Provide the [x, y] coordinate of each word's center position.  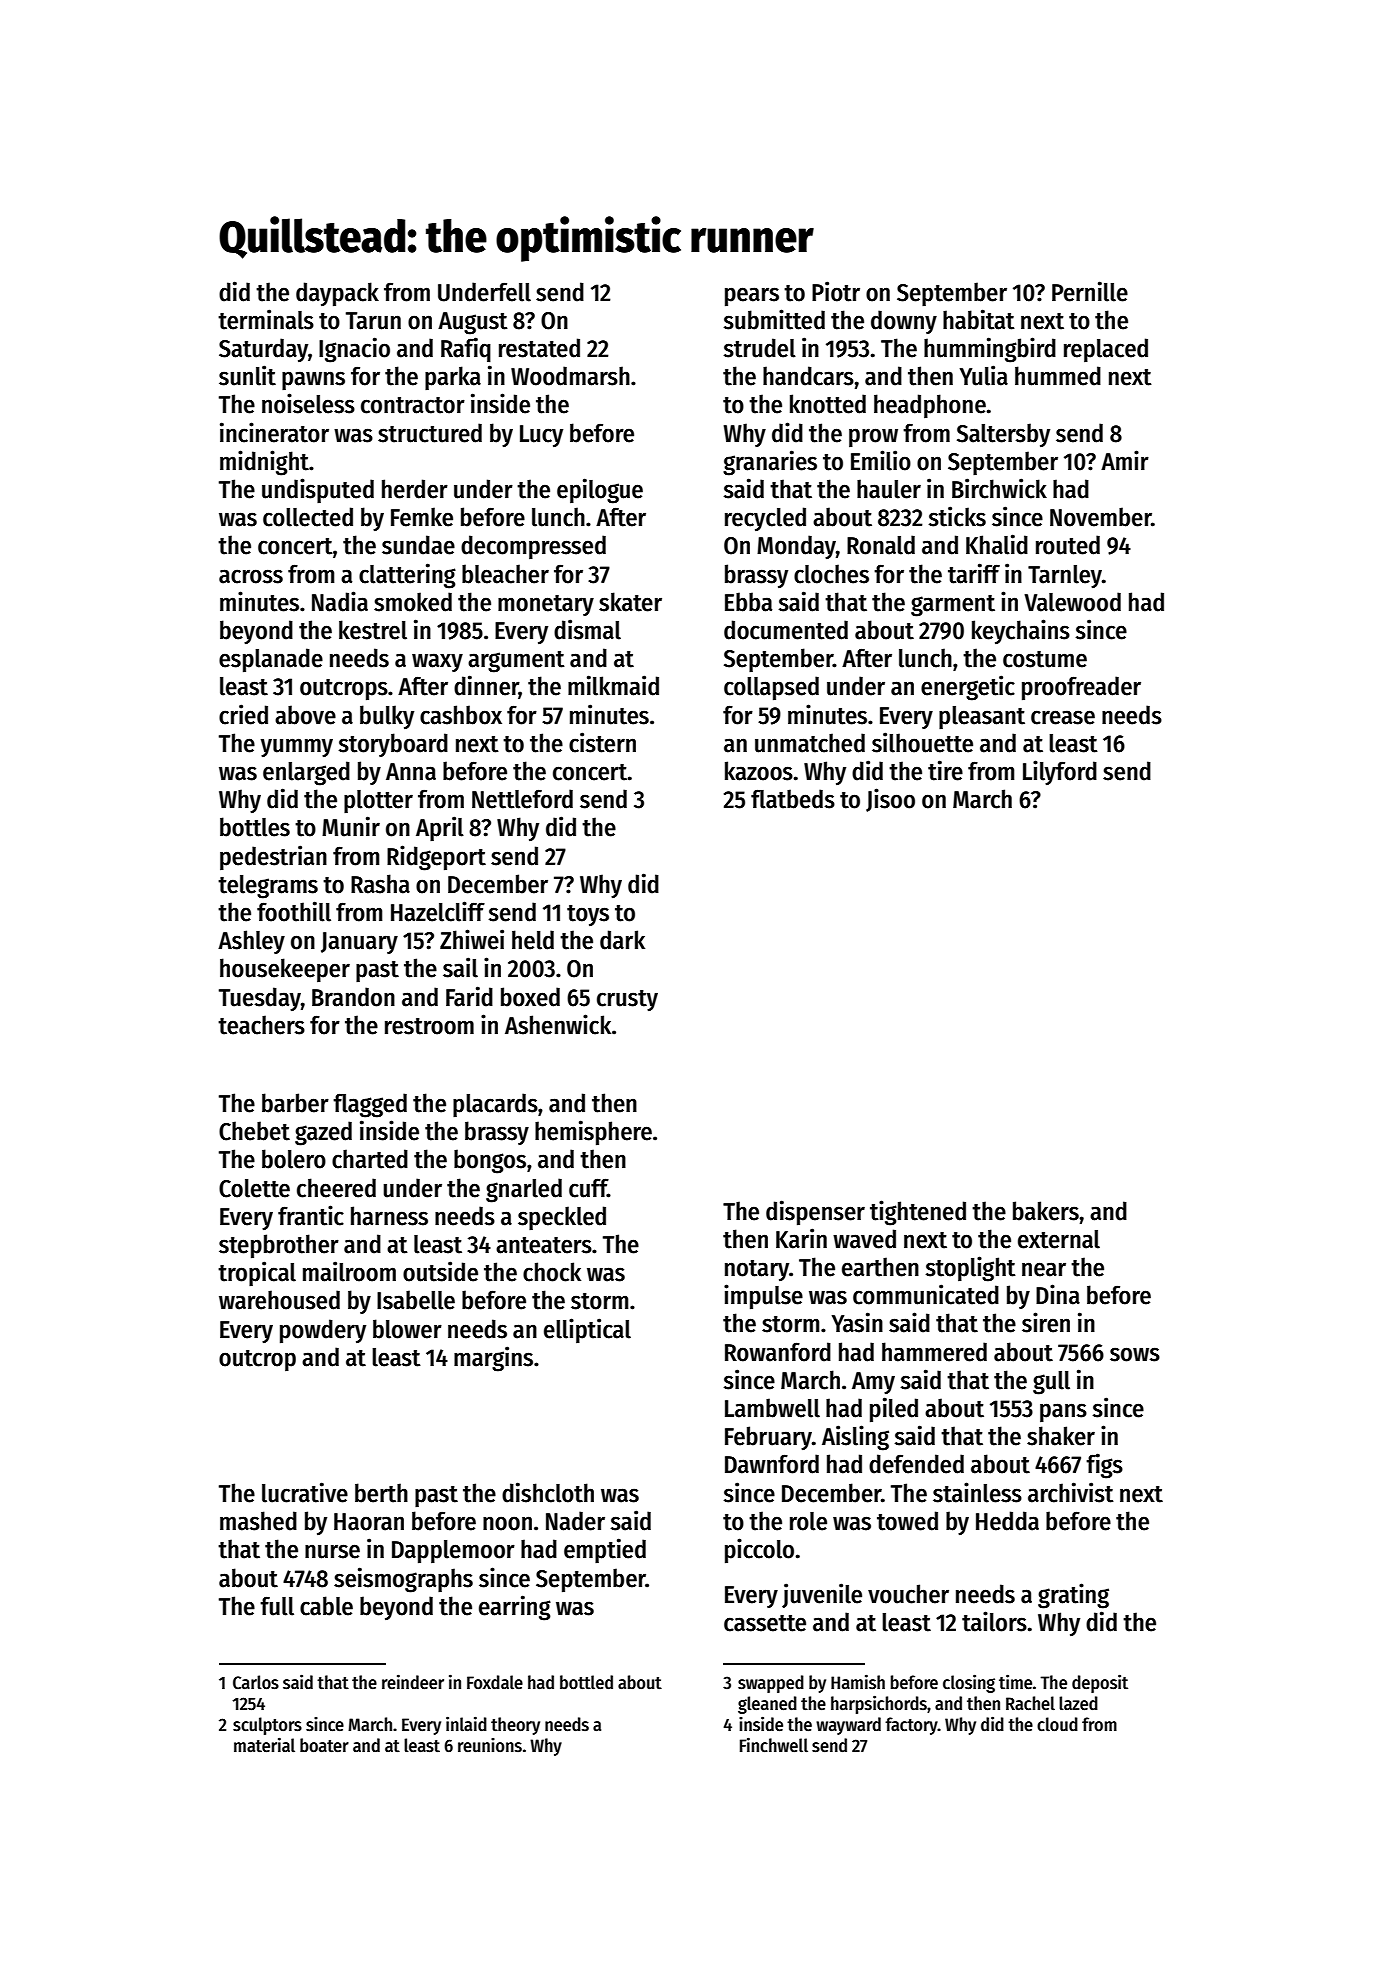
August [473, 323]
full [277, 1606]
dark [622, 940]
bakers [1046, 1211]
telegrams [268, 887]
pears [752, 297]
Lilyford [1060, 772]
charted [370, 1159]
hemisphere [593, 1133]
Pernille [1090, 291]
